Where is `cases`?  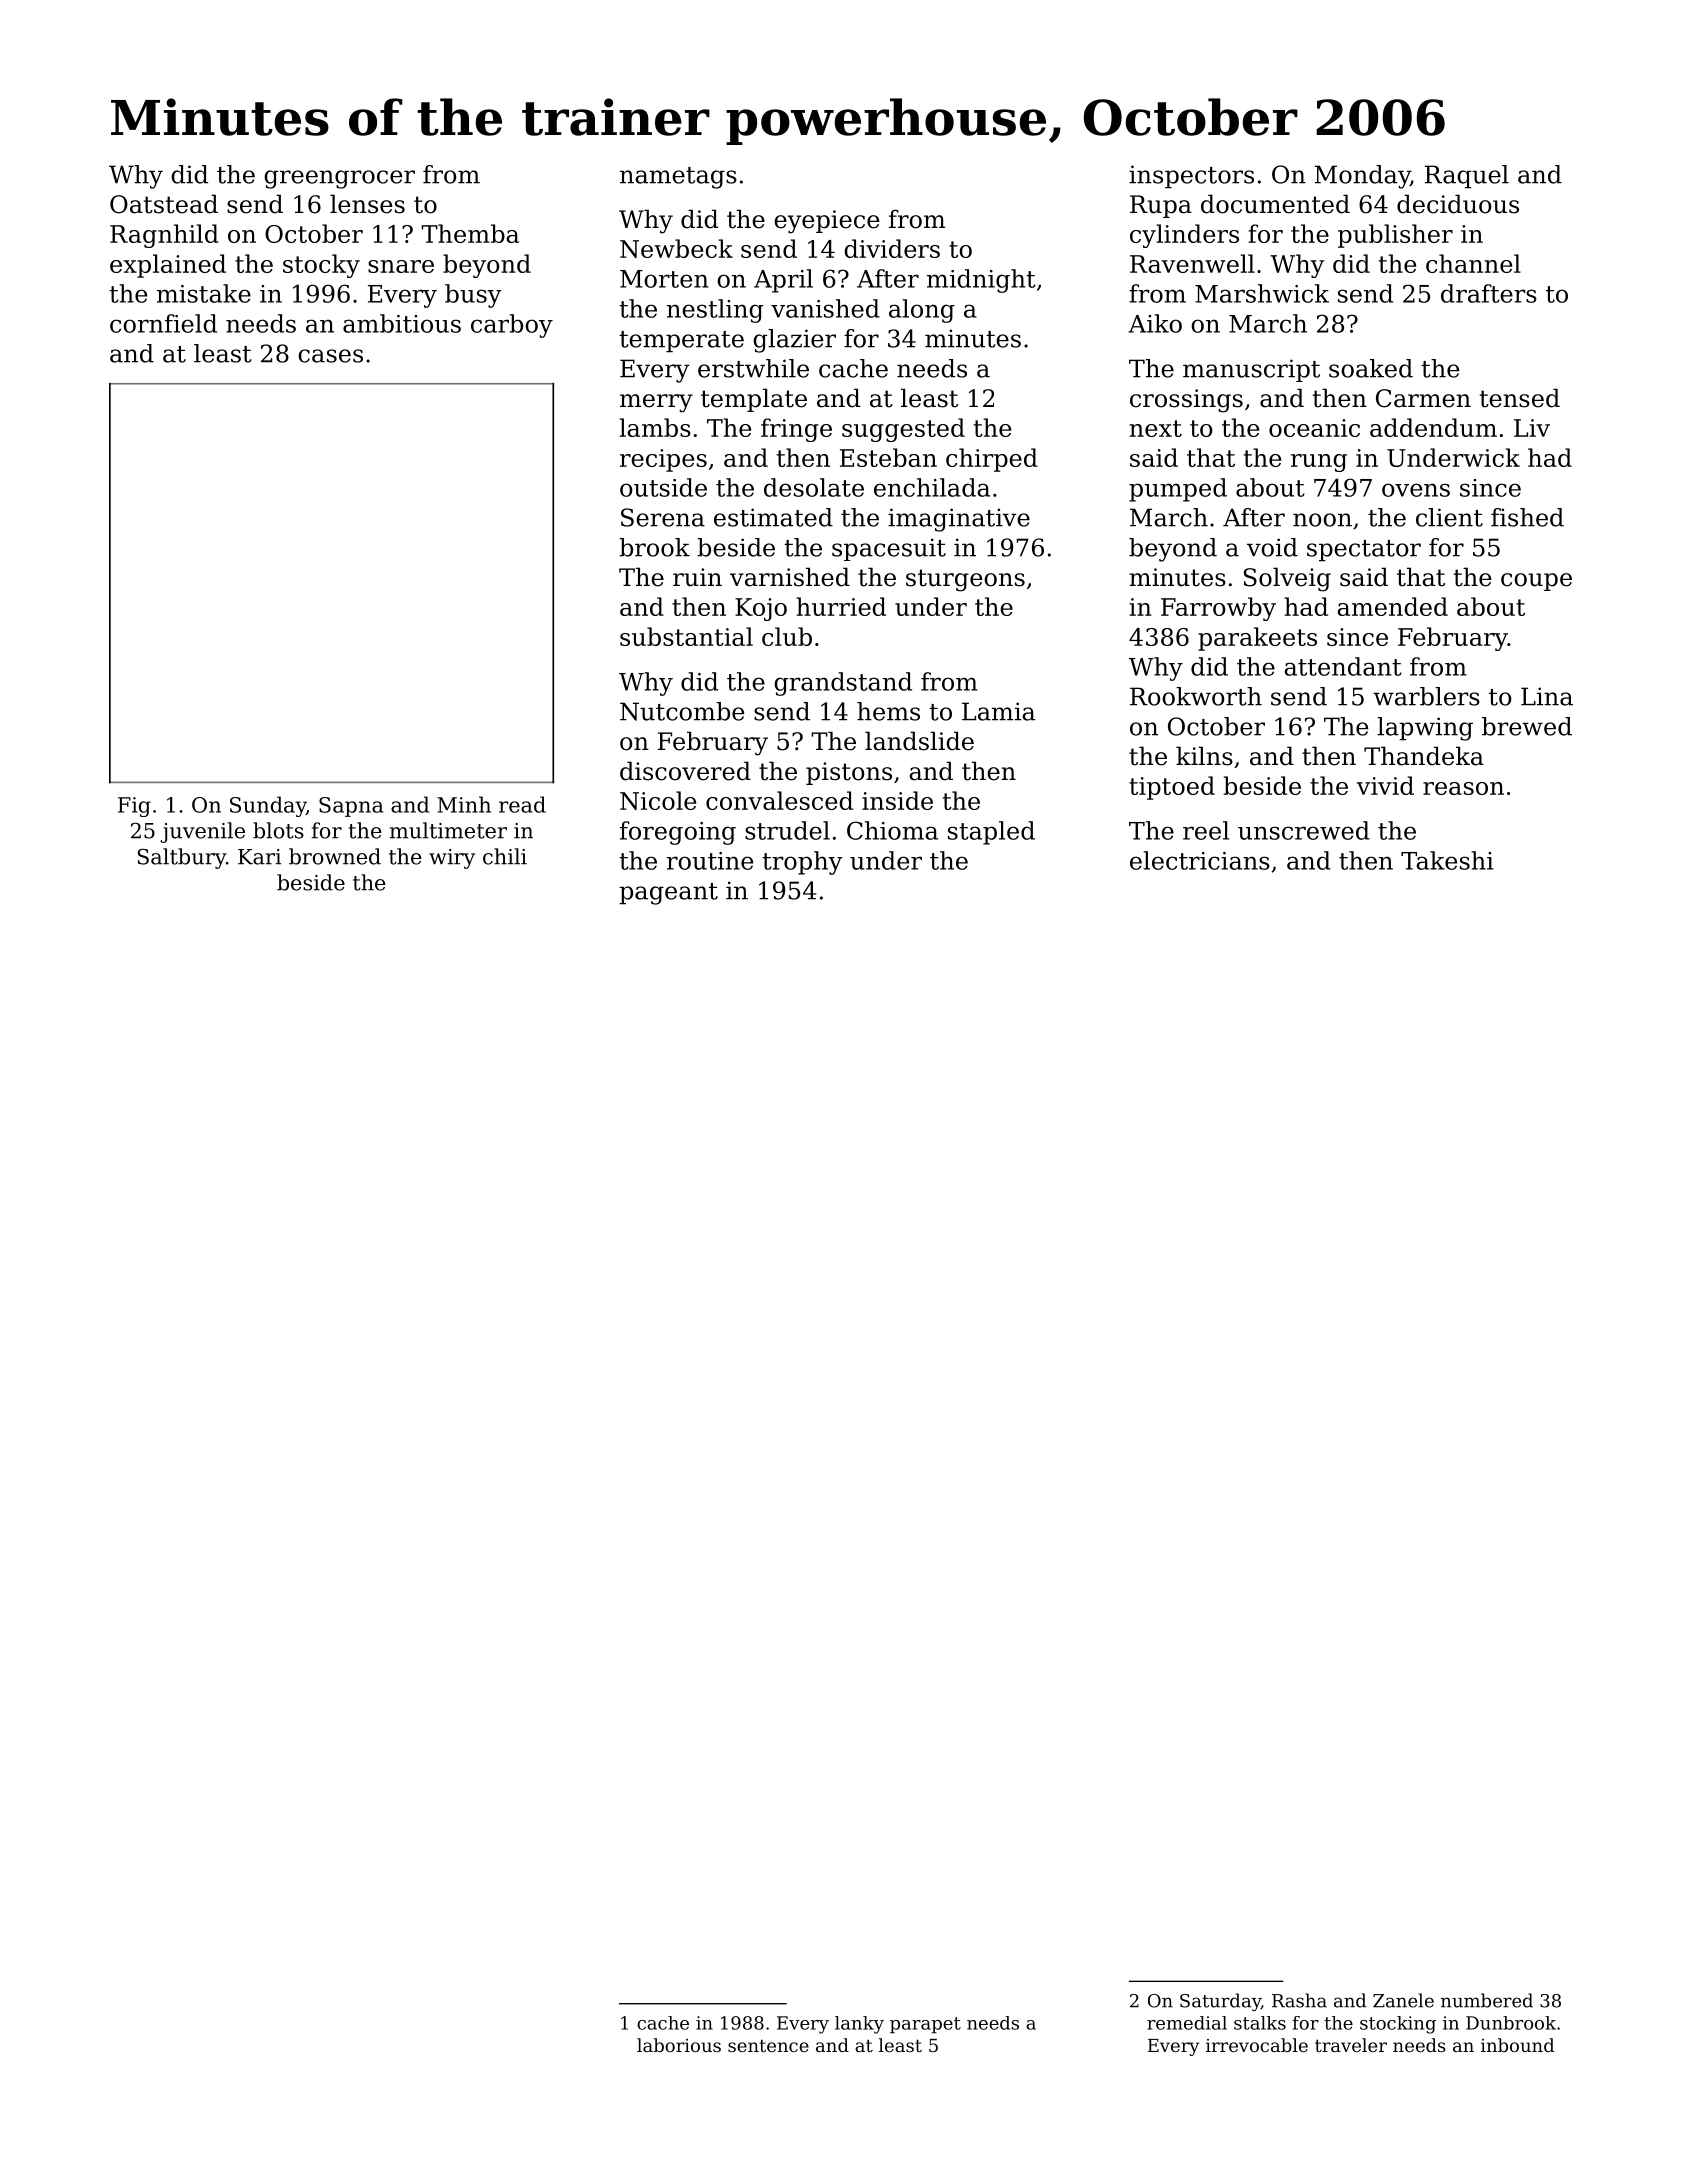
cases is located at coordinates (330, 356).
